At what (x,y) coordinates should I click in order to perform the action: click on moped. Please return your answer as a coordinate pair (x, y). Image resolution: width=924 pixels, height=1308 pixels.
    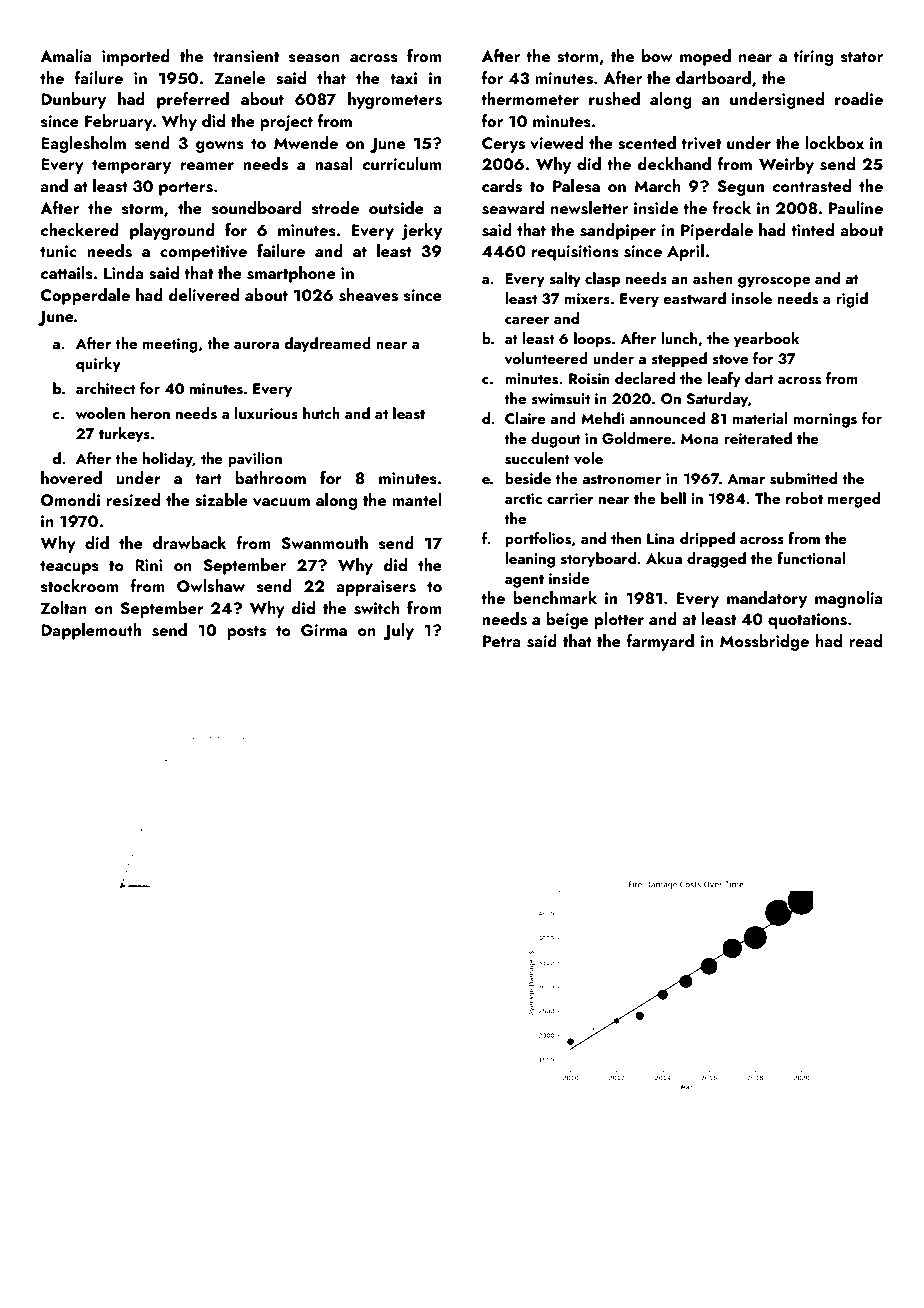
    Looking at the image, I should click on (705, 57).
